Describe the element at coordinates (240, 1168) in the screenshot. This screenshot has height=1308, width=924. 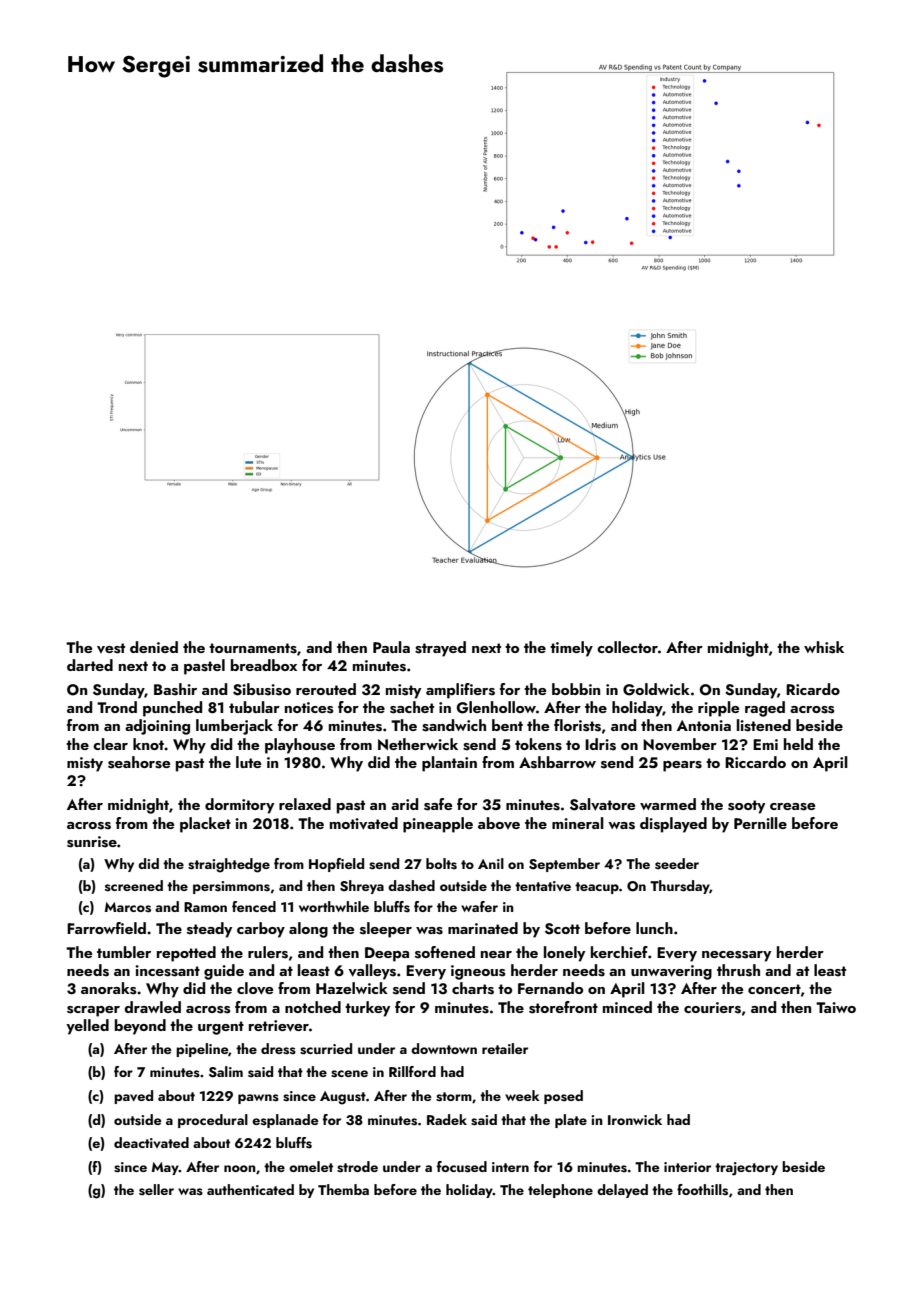
I see `noon` at that location.
